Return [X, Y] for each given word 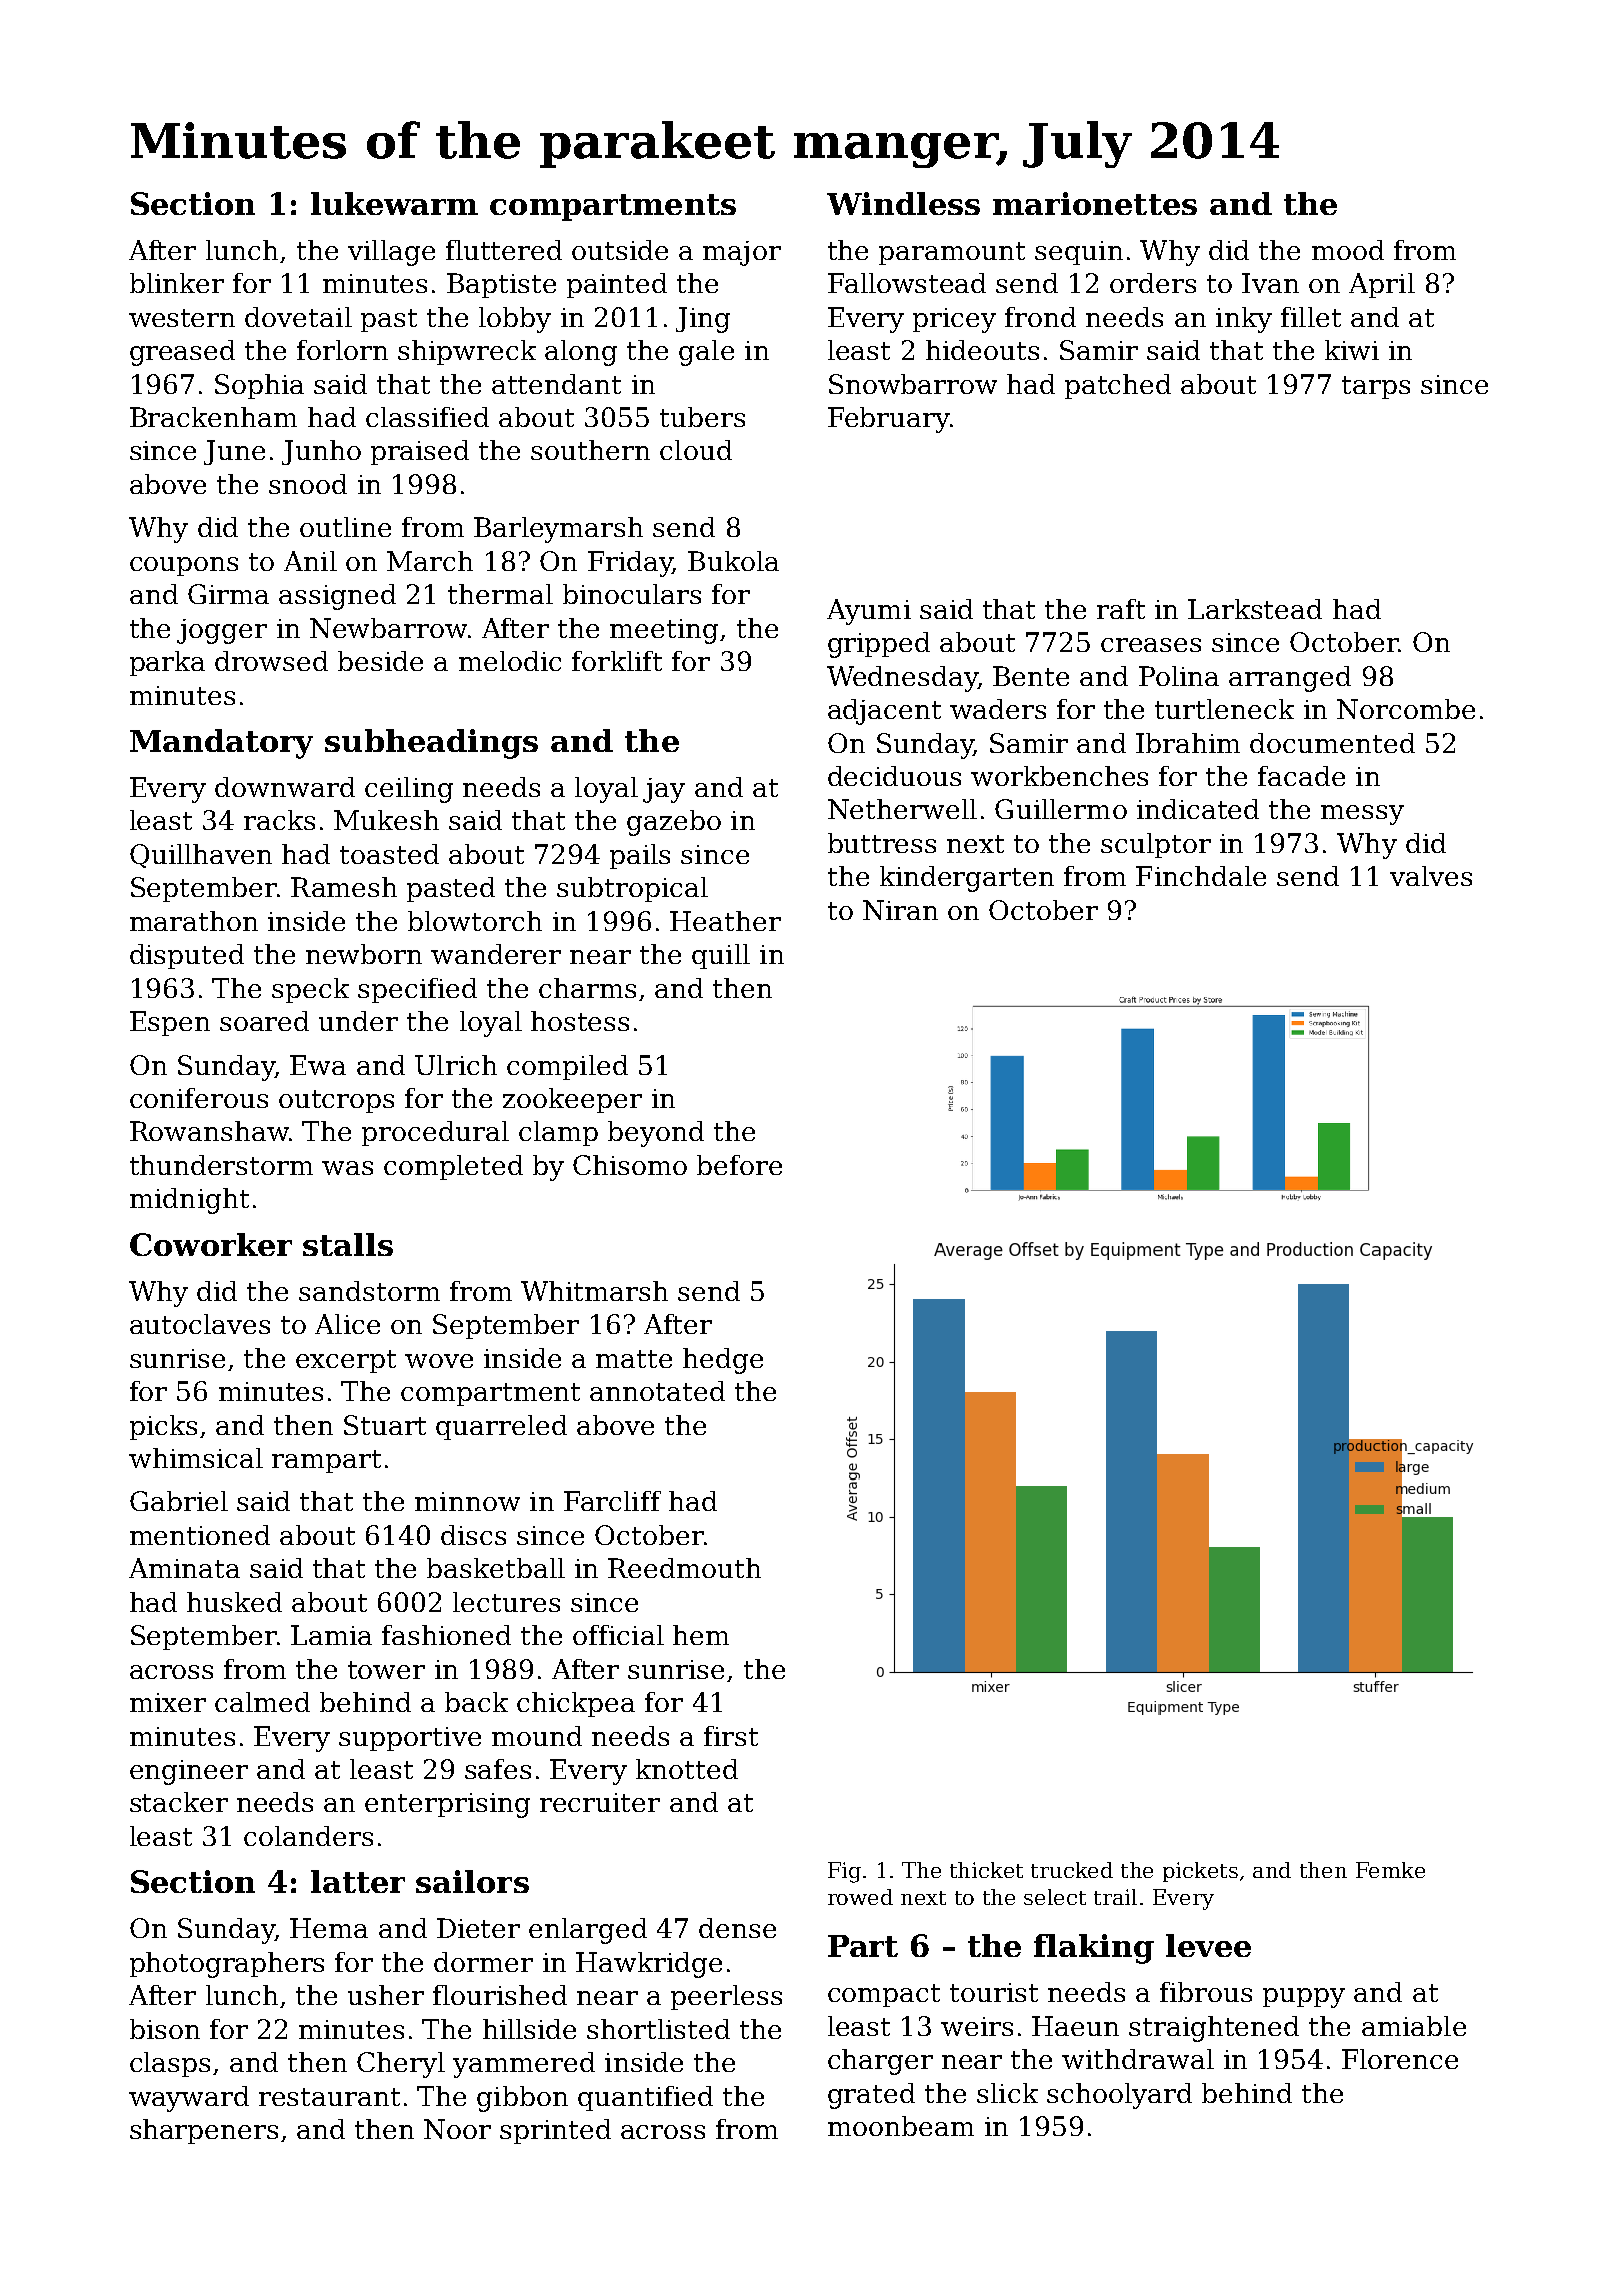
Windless [903, 203]
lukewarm [394, 203]
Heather [725, 921]
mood [1348, 250]
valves [1431, 876]
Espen [170, 1023]
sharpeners [204, 2131]
